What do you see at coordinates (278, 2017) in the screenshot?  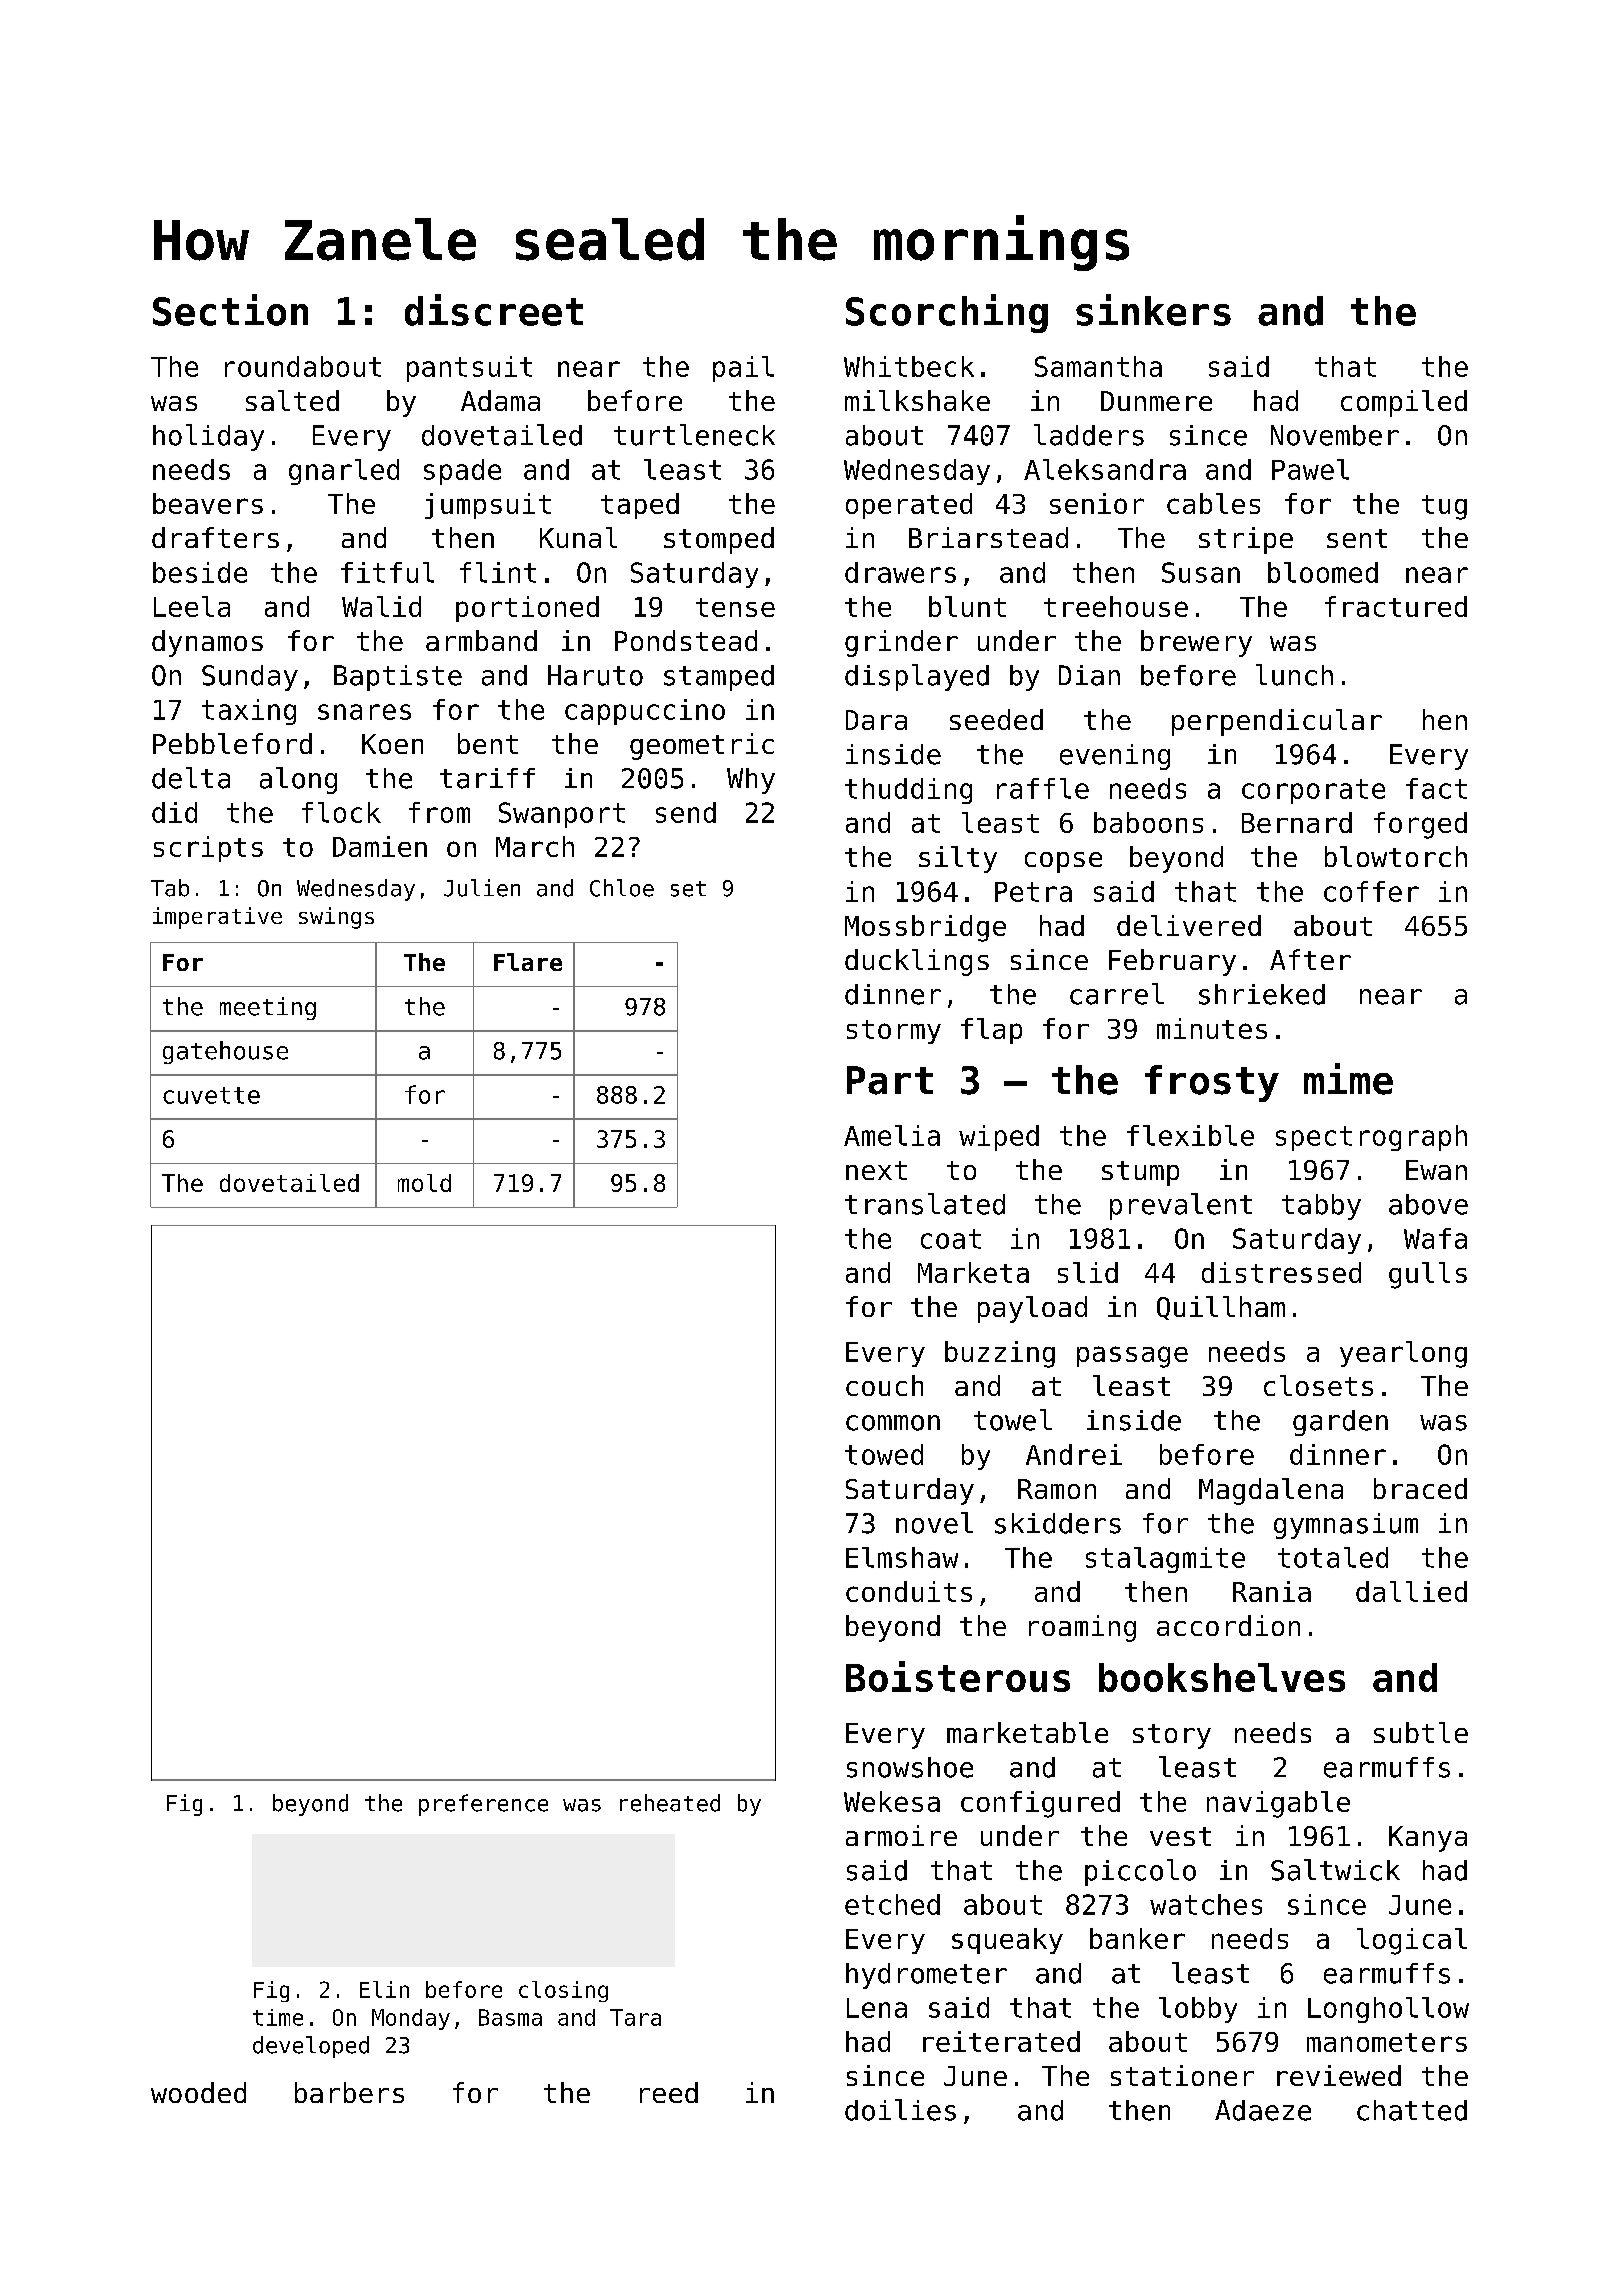 I see `time` at bounding box center [278, 2017].
